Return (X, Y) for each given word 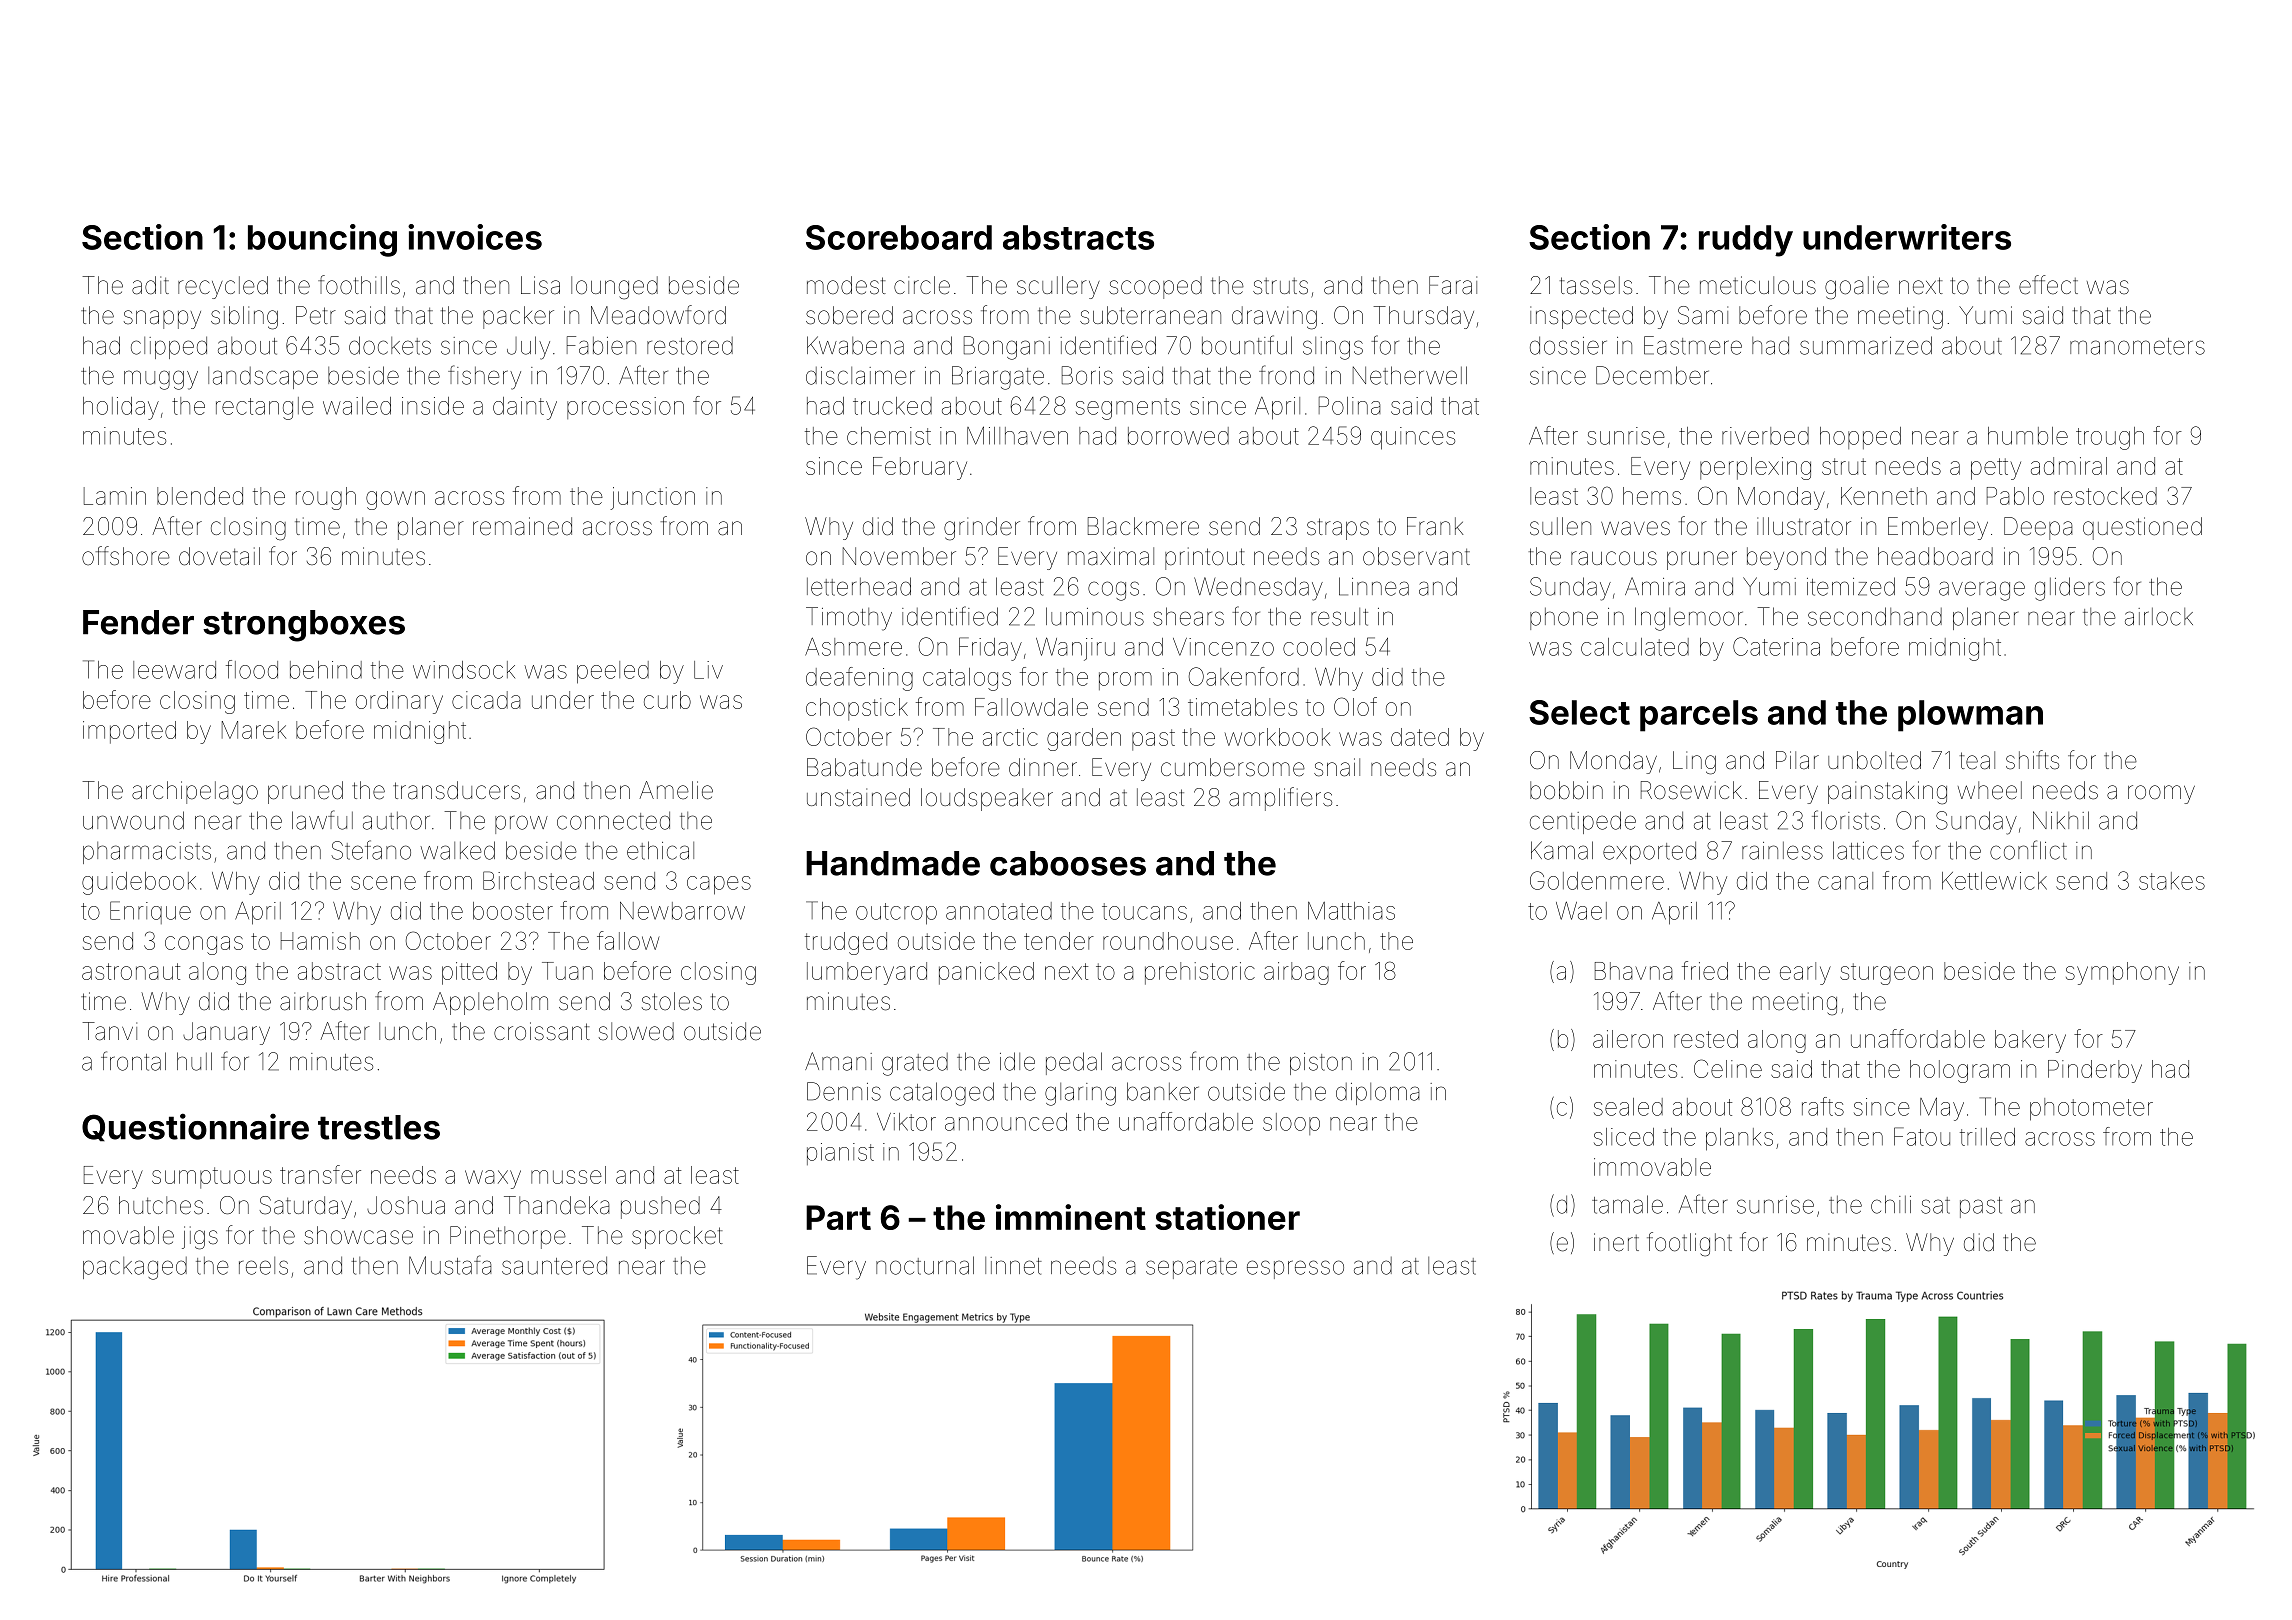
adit (150, 285)
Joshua (406, 1205)
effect (2048, 285)
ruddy (1746, 241)
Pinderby (2095, 1071)
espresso (1295, 1269)
